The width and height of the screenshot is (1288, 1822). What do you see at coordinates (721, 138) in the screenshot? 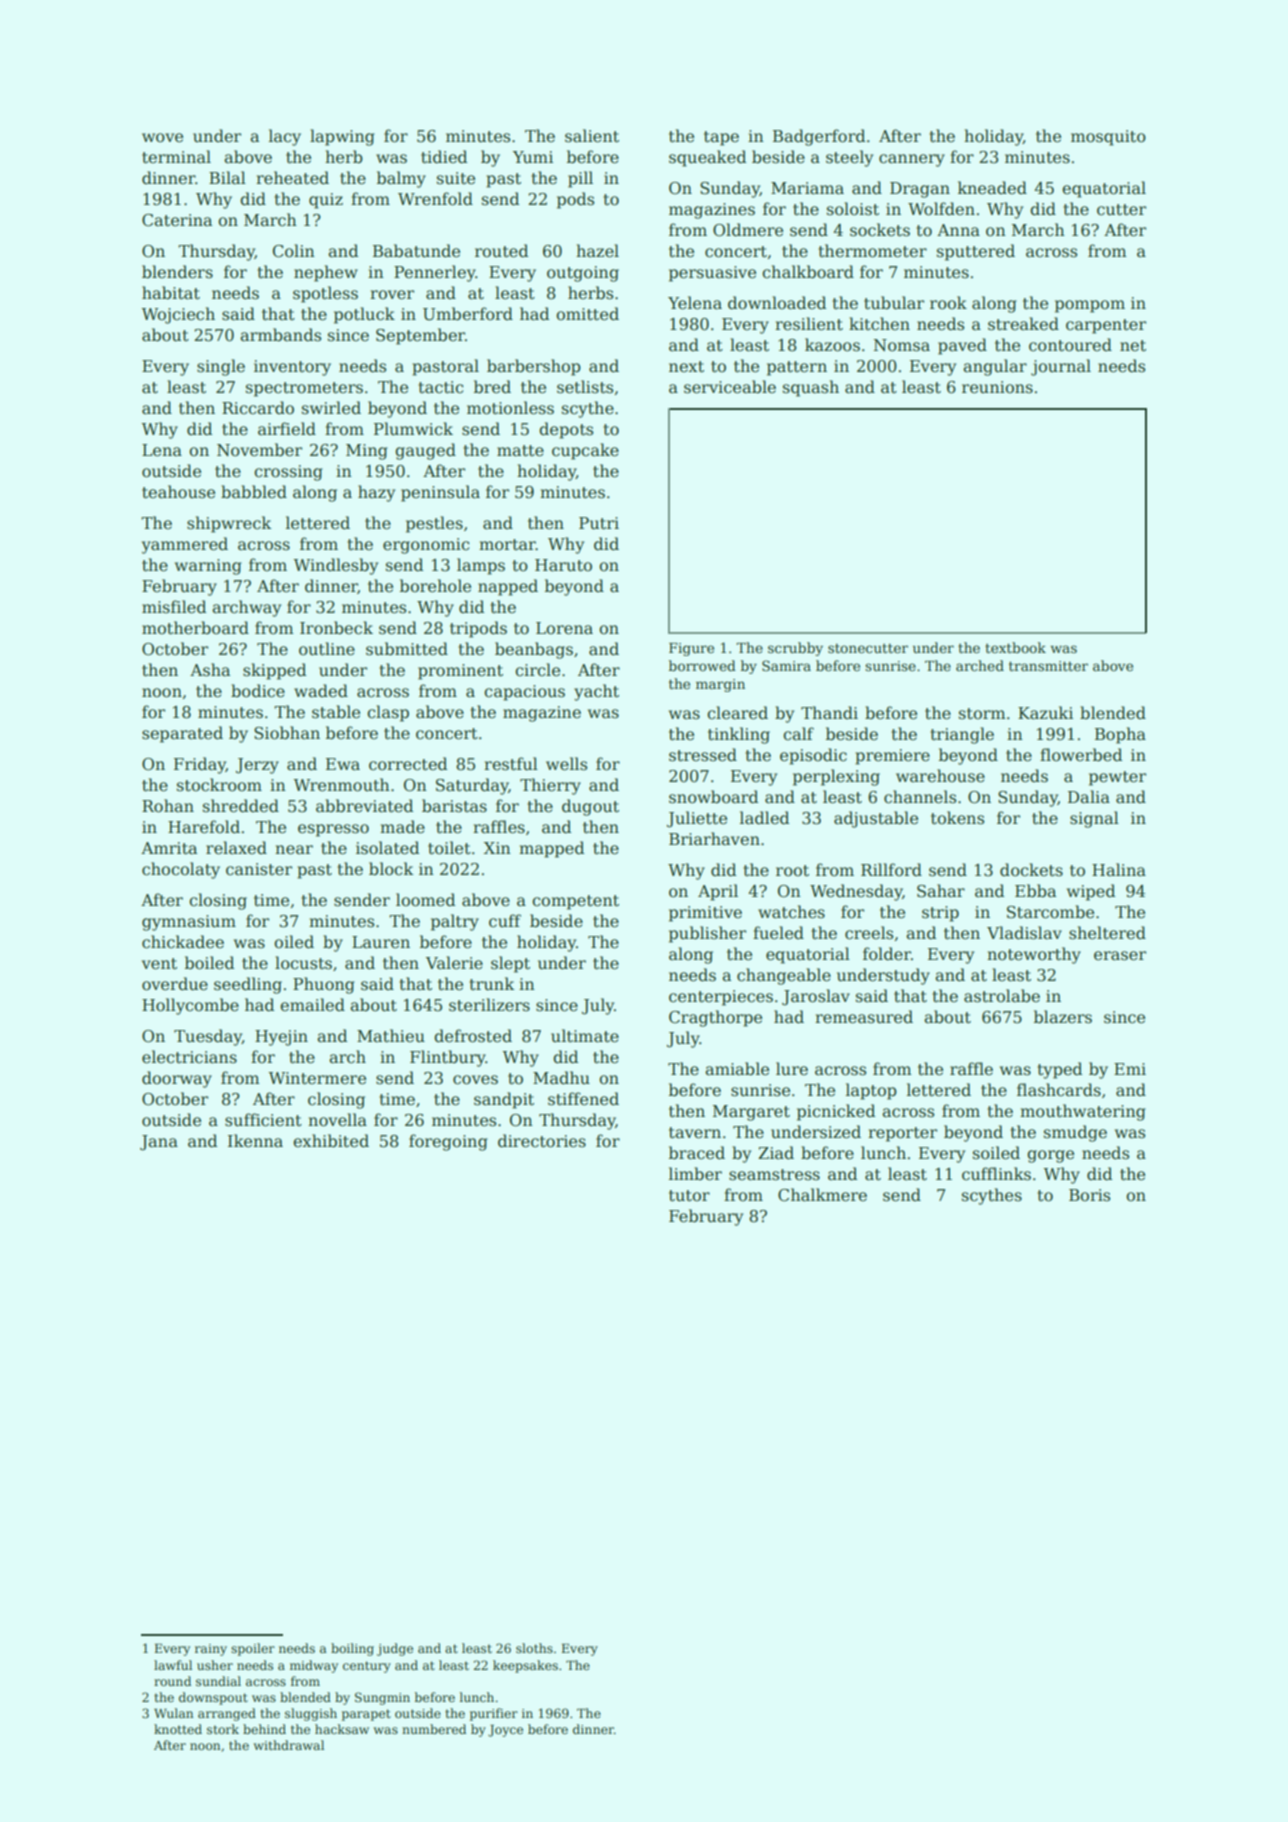
I see `tape` at bounding box center [721, 138].
